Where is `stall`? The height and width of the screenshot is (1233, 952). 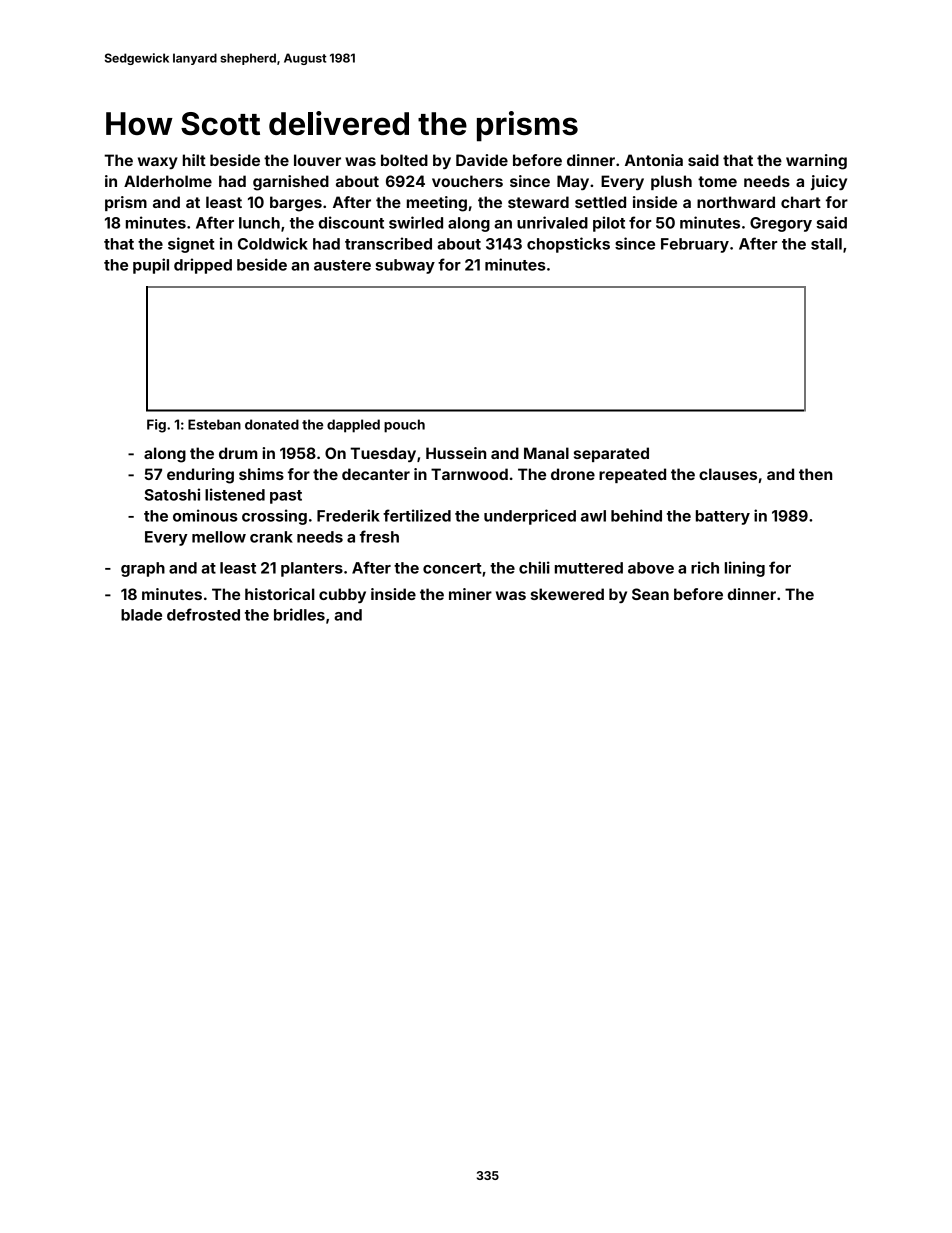 stall is located at coordinates (826, 244).
